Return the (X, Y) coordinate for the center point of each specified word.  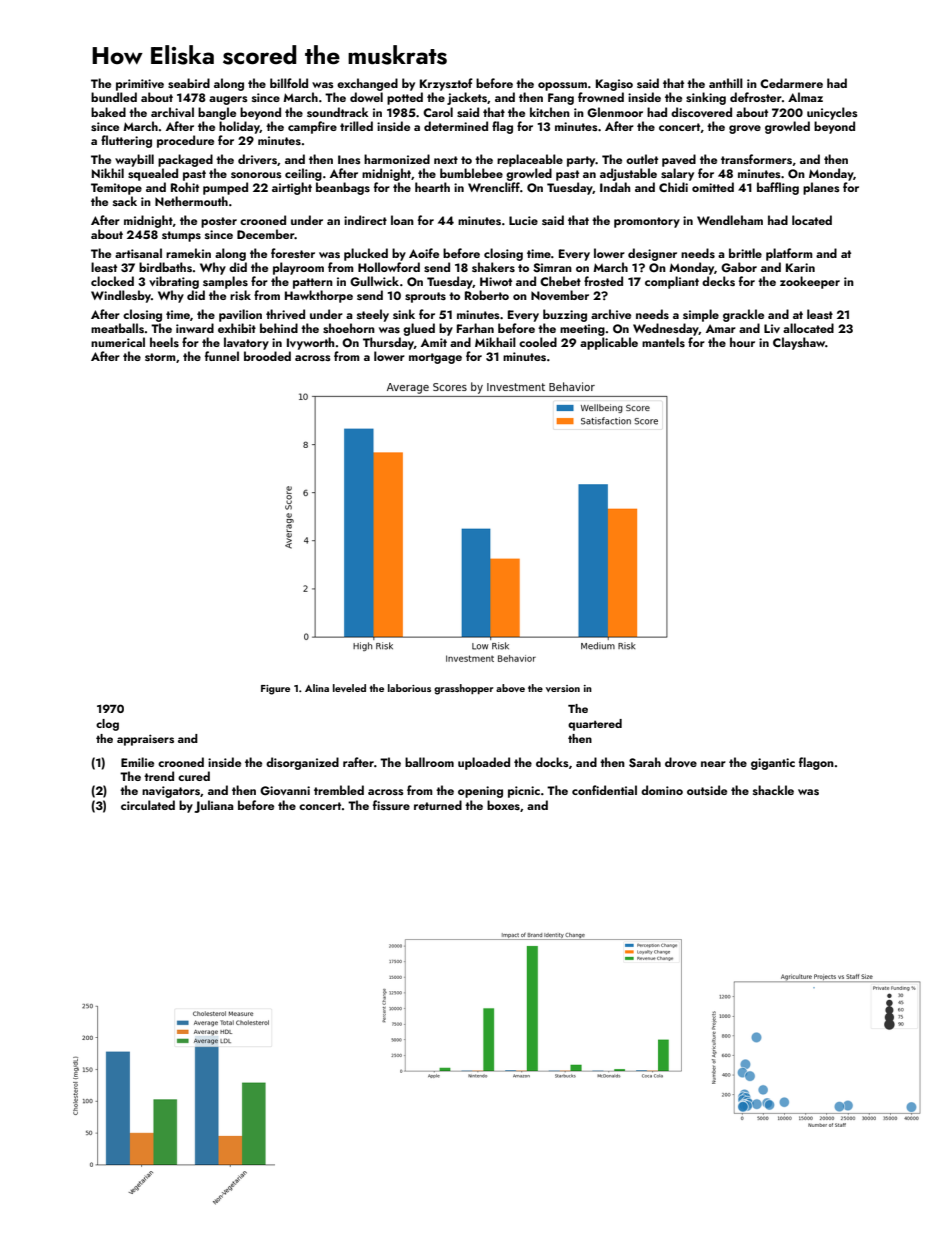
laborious (409, 688)
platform (789, 254)
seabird (189, 83)
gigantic (773, 764)
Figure (275, 690)
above (510, 688)
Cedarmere (791, 83)
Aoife (424, 253)
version (563, 688)
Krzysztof (446, 84)
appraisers (145, 740)
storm (160, 357)
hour (742, 342)
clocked (112, 281)
